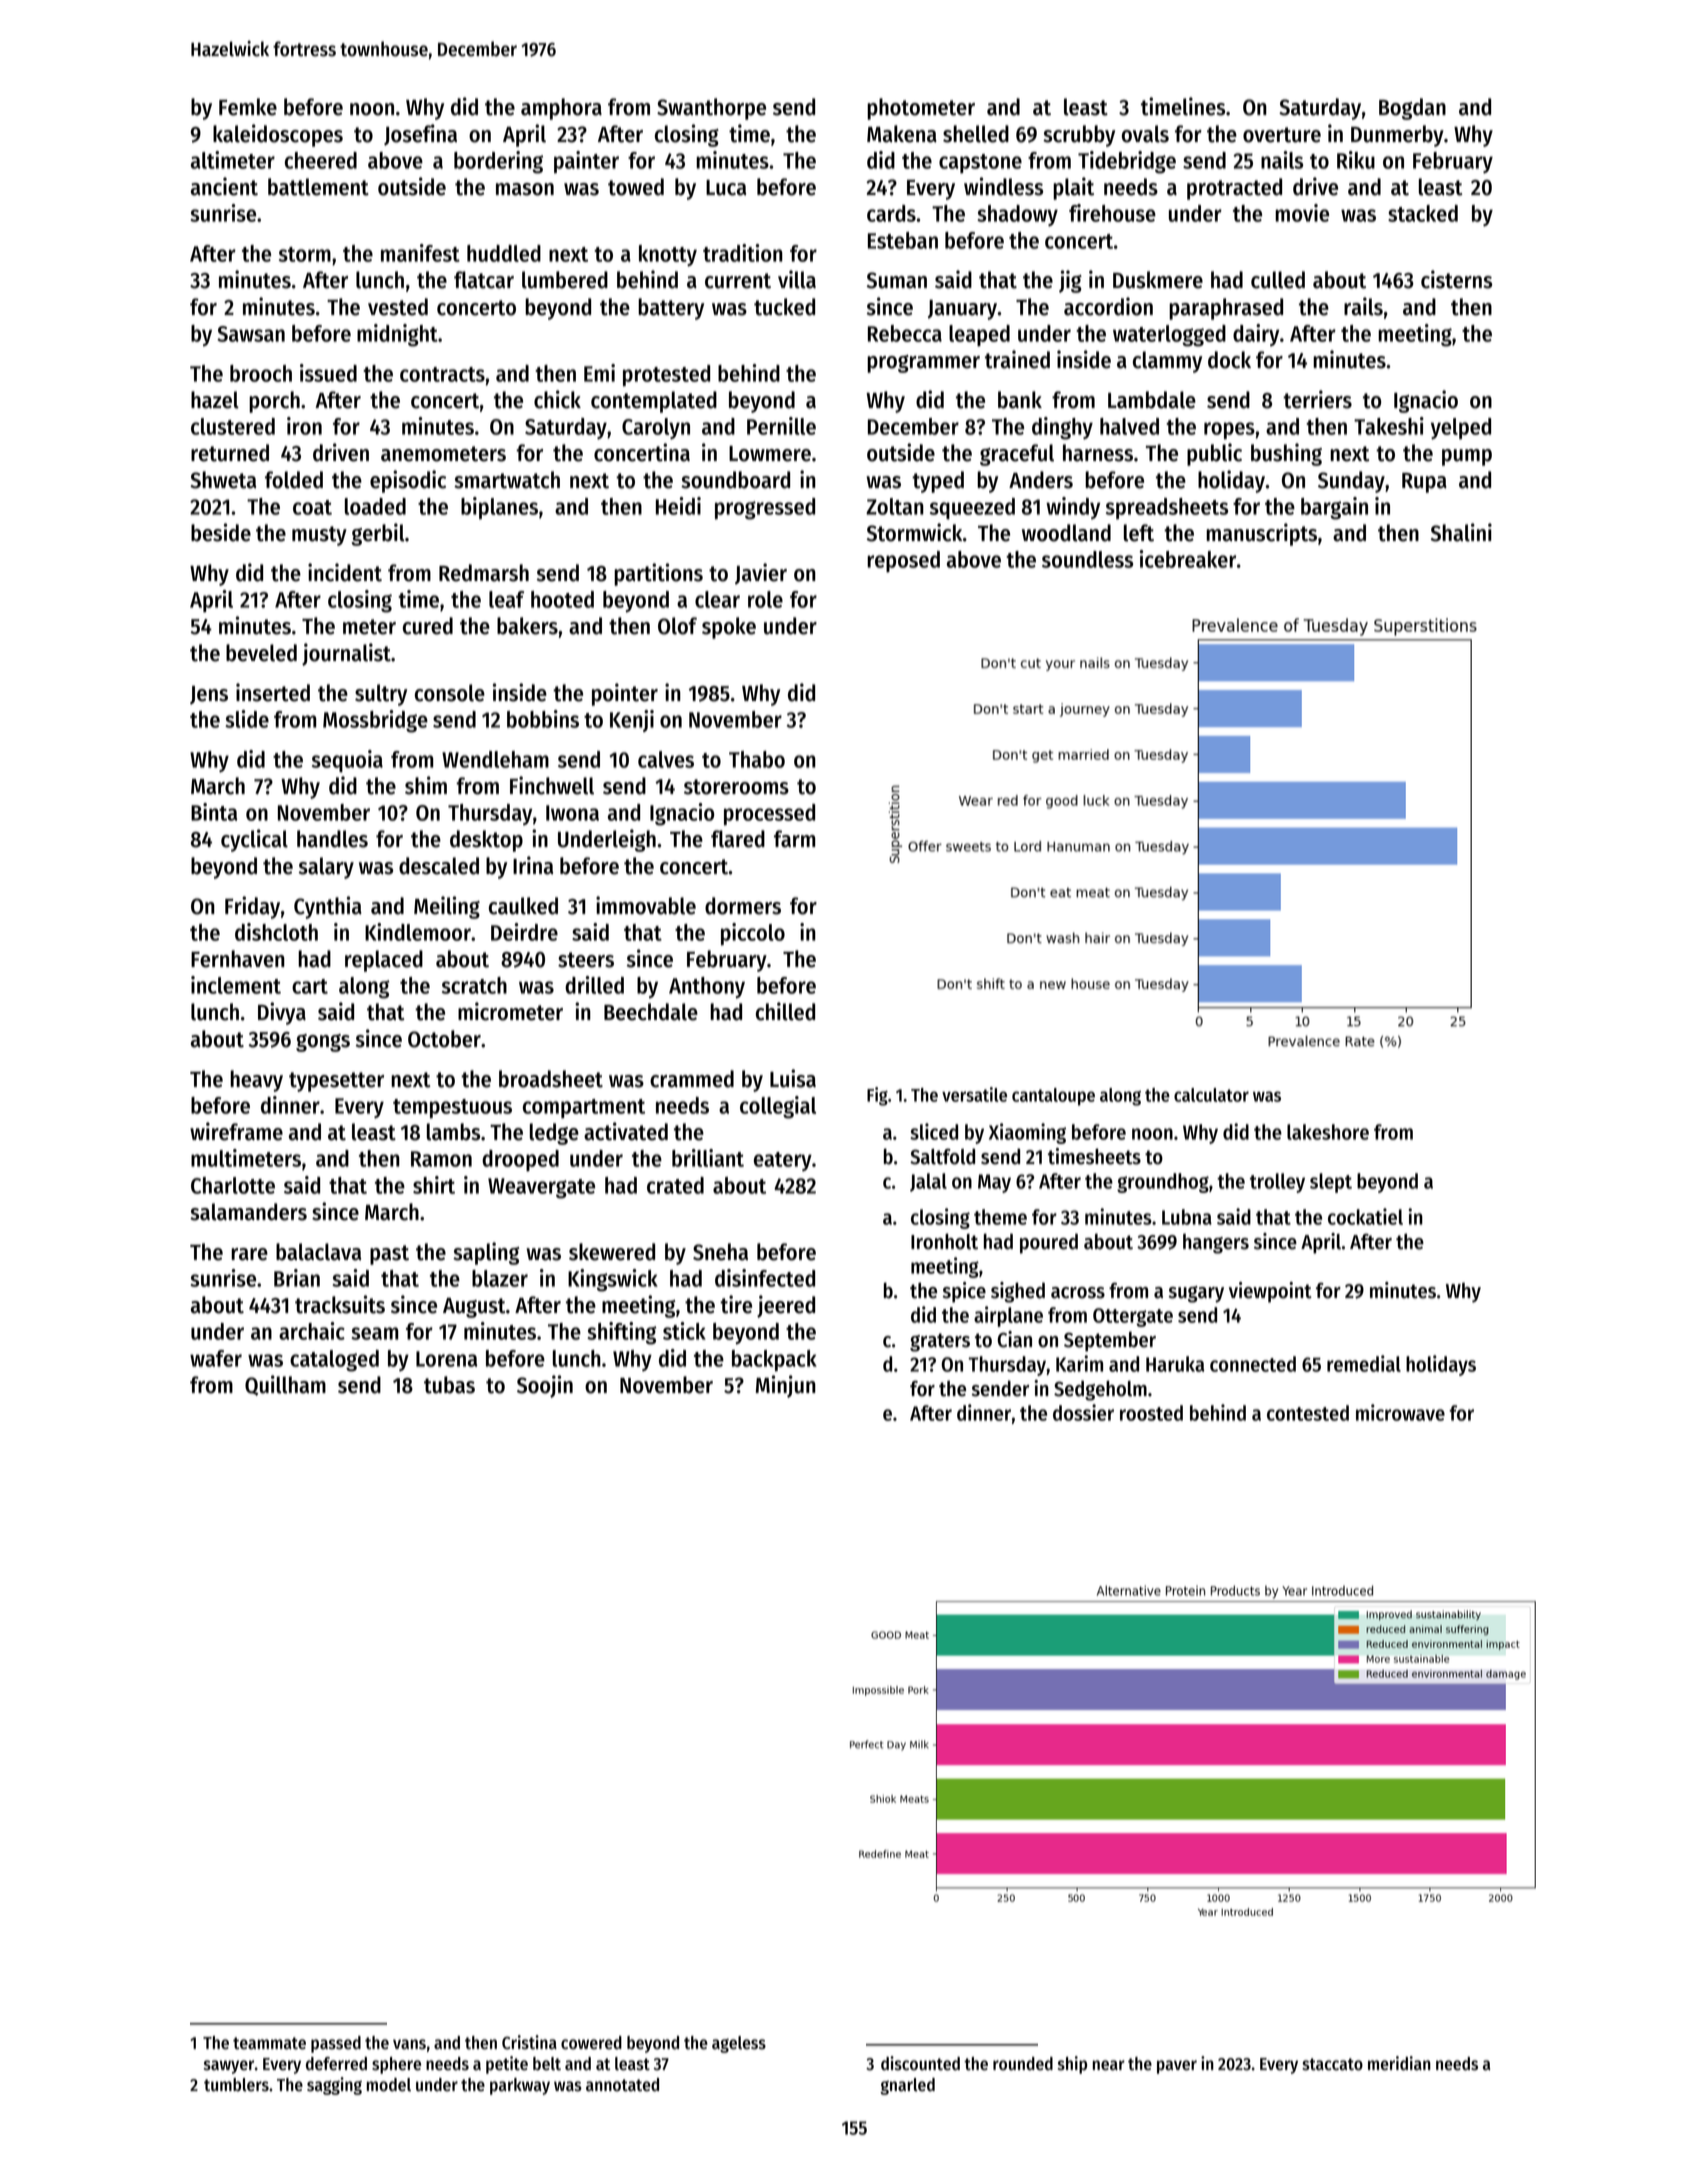  Describe the element at coordinates (1400, 1412) in the screenshot. I see `microwave` at that location.
